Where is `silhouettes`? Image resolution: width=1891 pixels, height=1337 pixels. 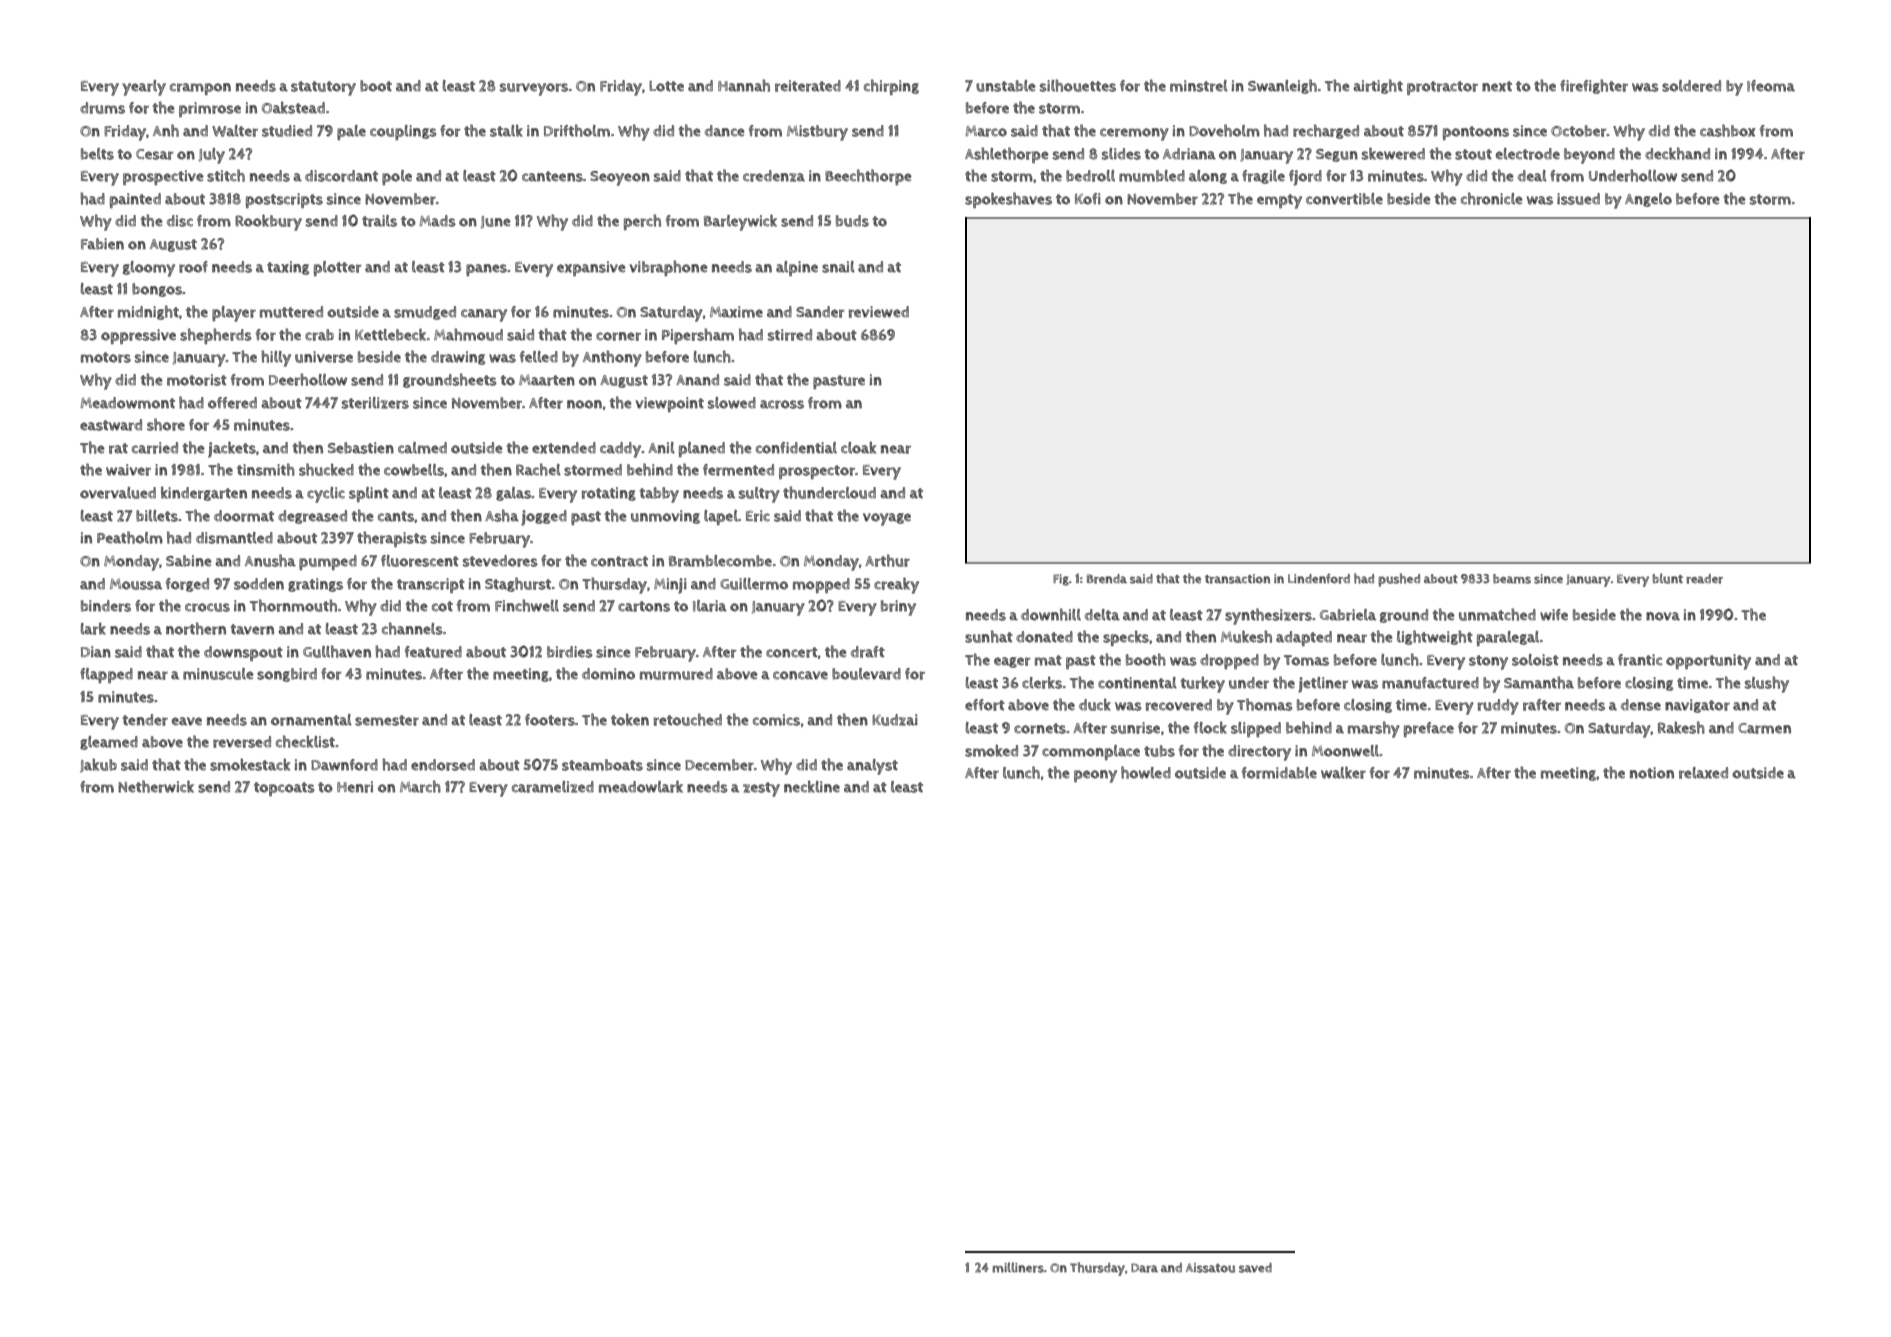
silhouettes is located at coordinates (1078, 85).
